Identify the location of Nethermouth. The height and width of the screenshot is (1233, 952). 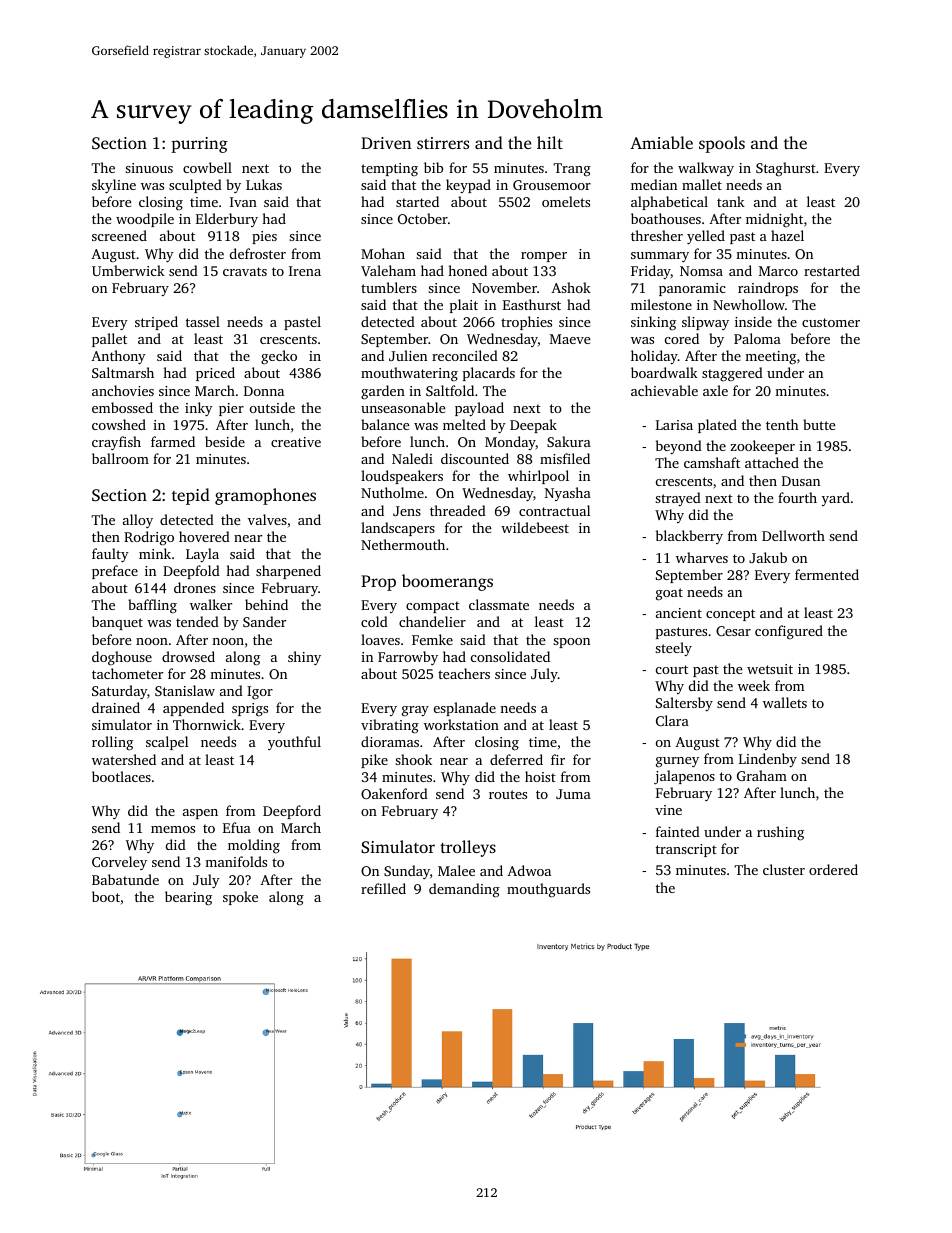
(403, 544).
